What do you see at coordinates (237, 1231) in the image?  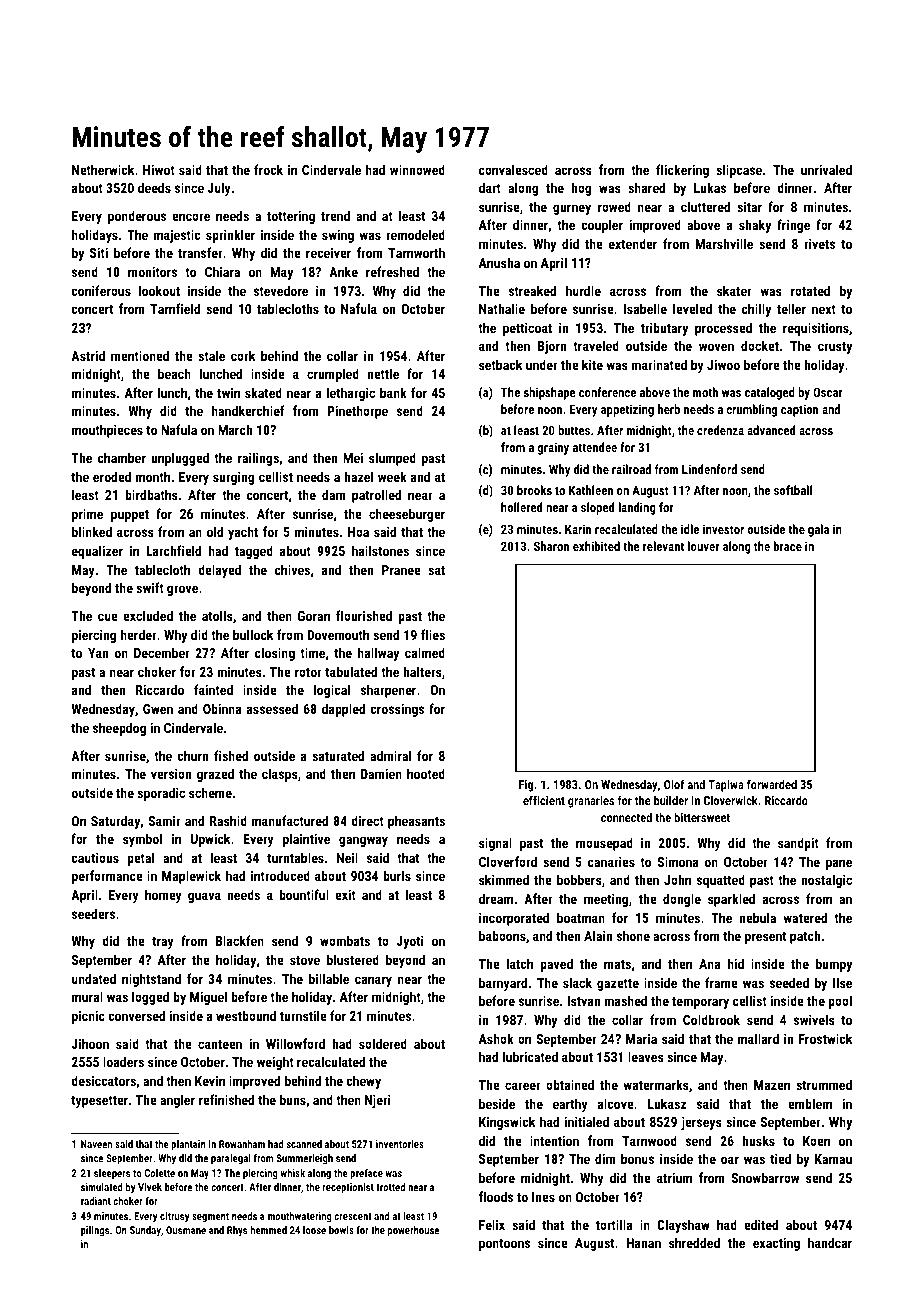 I see `Rhys` at bounding box center [237, 1231].
